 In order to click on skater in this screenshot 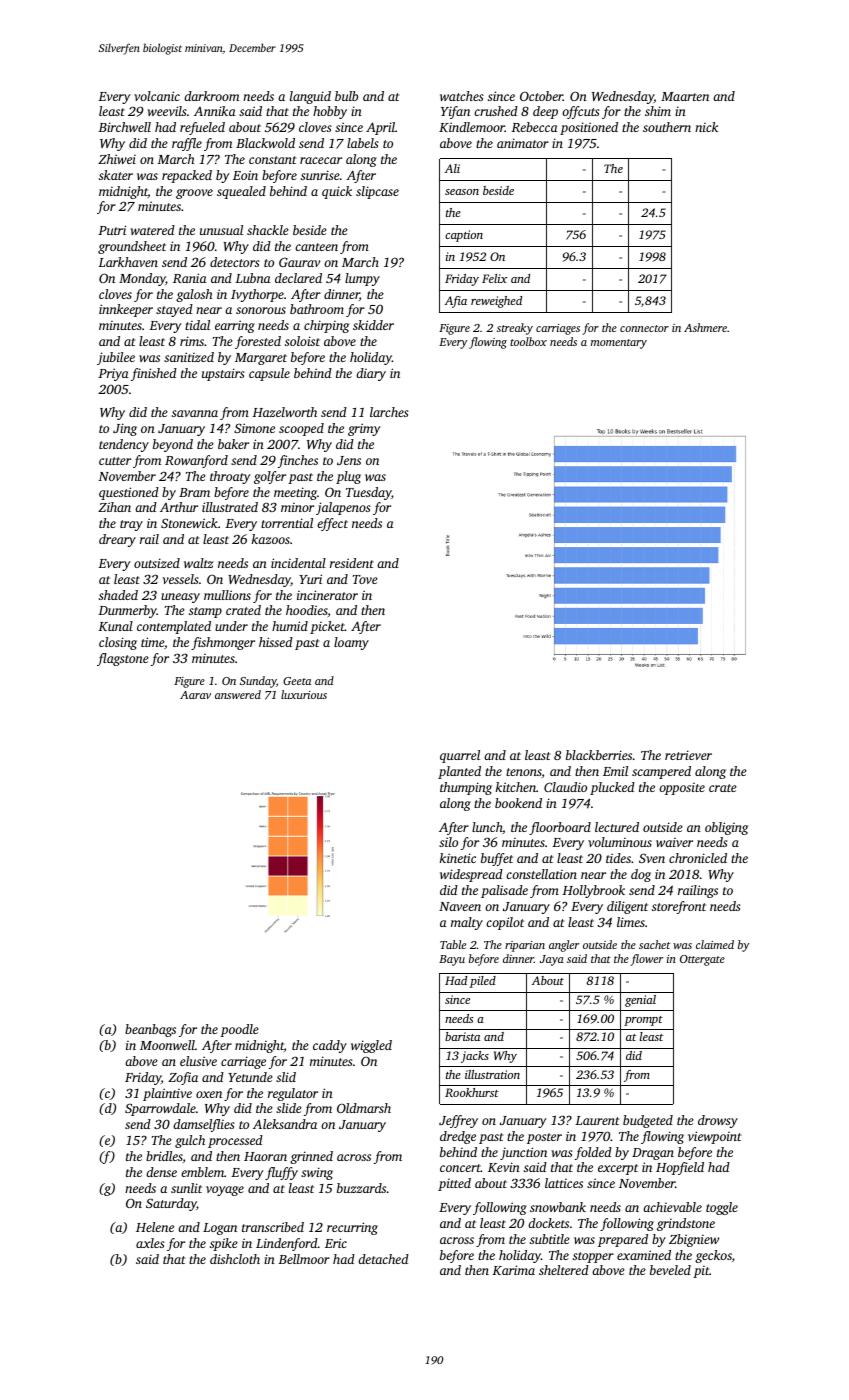, I will do `click(116, 175)`.
